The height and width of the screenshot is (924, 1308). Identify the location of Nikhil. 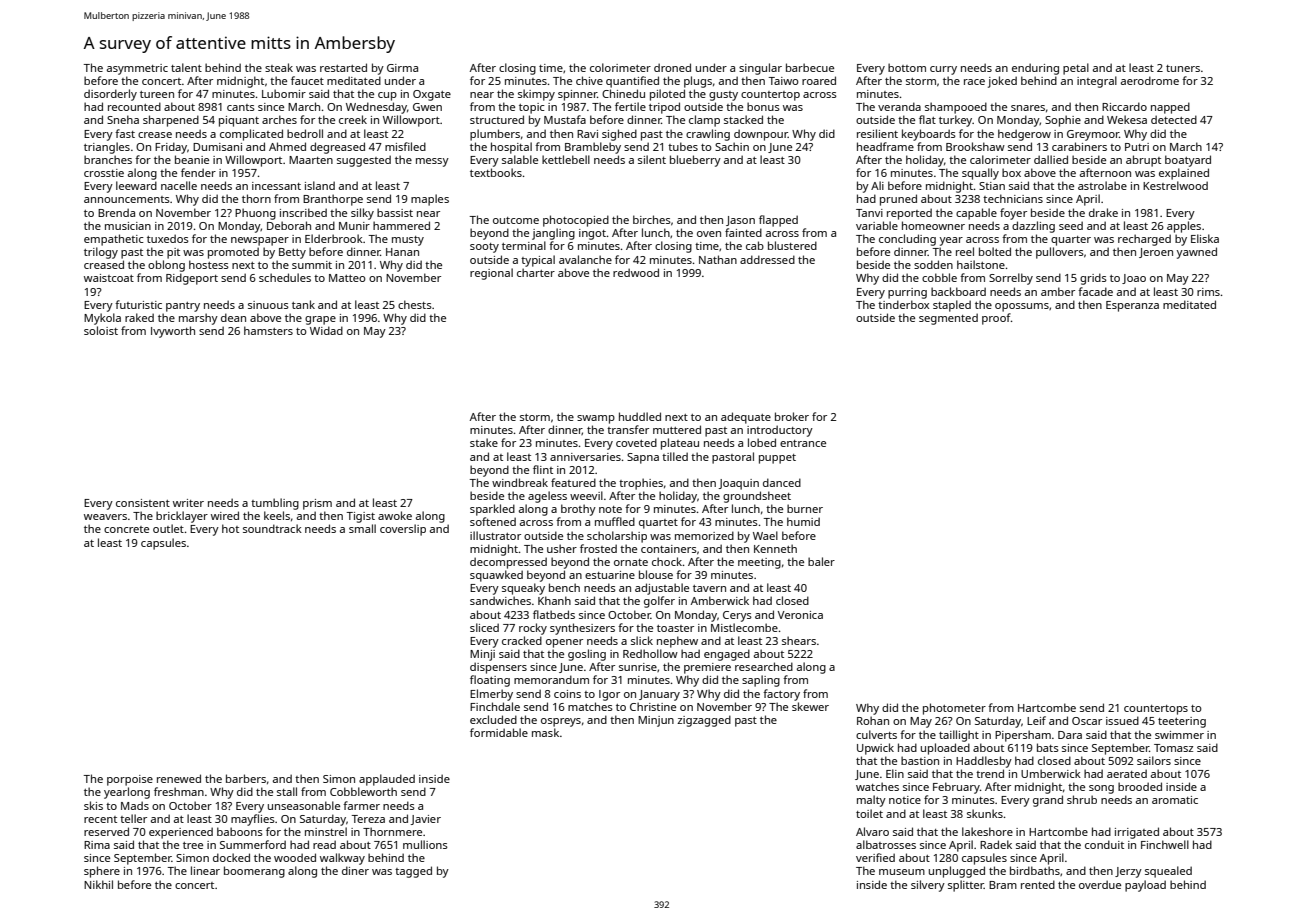
(98, 884).
